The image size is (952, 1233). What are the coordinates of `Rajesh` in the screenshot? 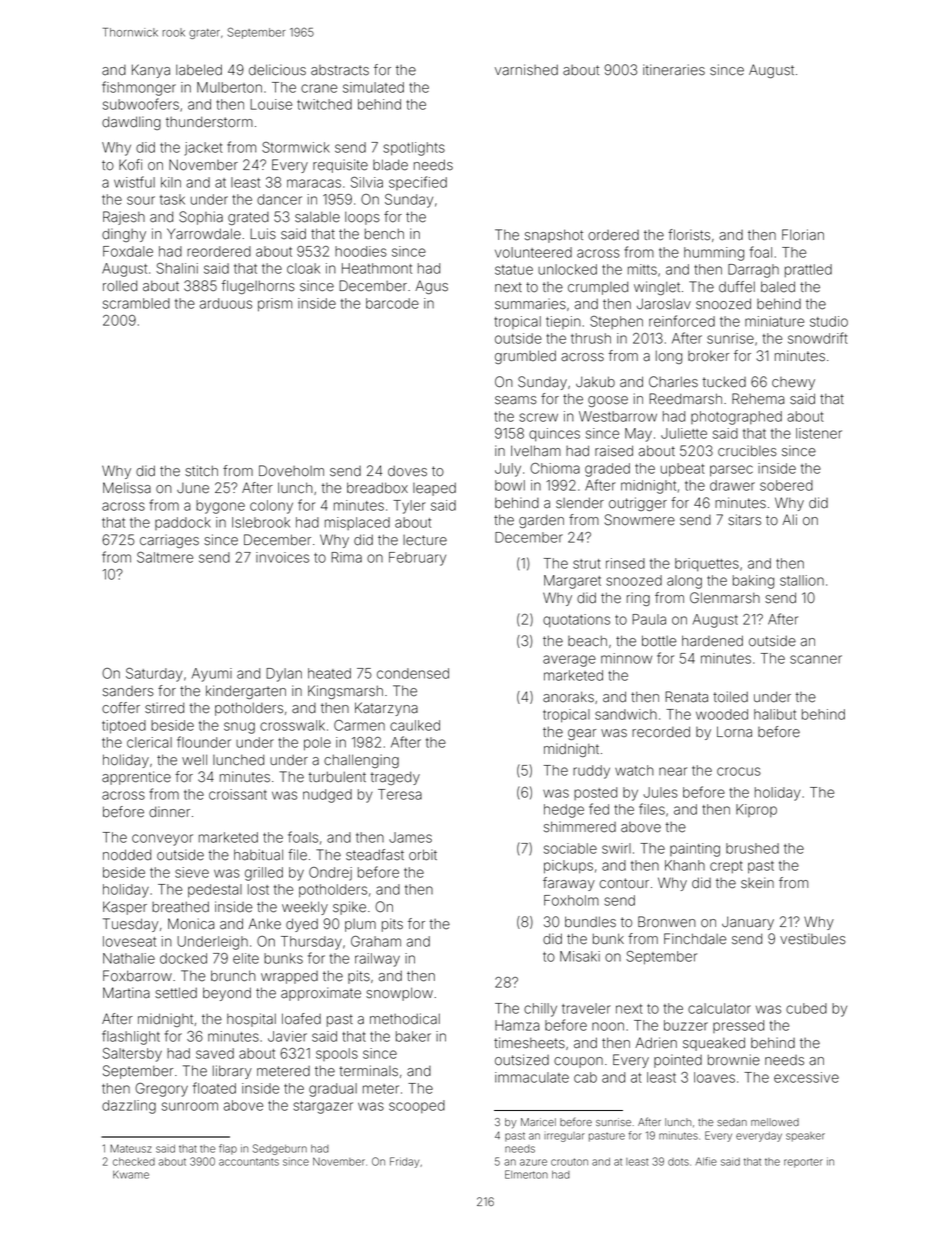 It's located at (124, 218).
